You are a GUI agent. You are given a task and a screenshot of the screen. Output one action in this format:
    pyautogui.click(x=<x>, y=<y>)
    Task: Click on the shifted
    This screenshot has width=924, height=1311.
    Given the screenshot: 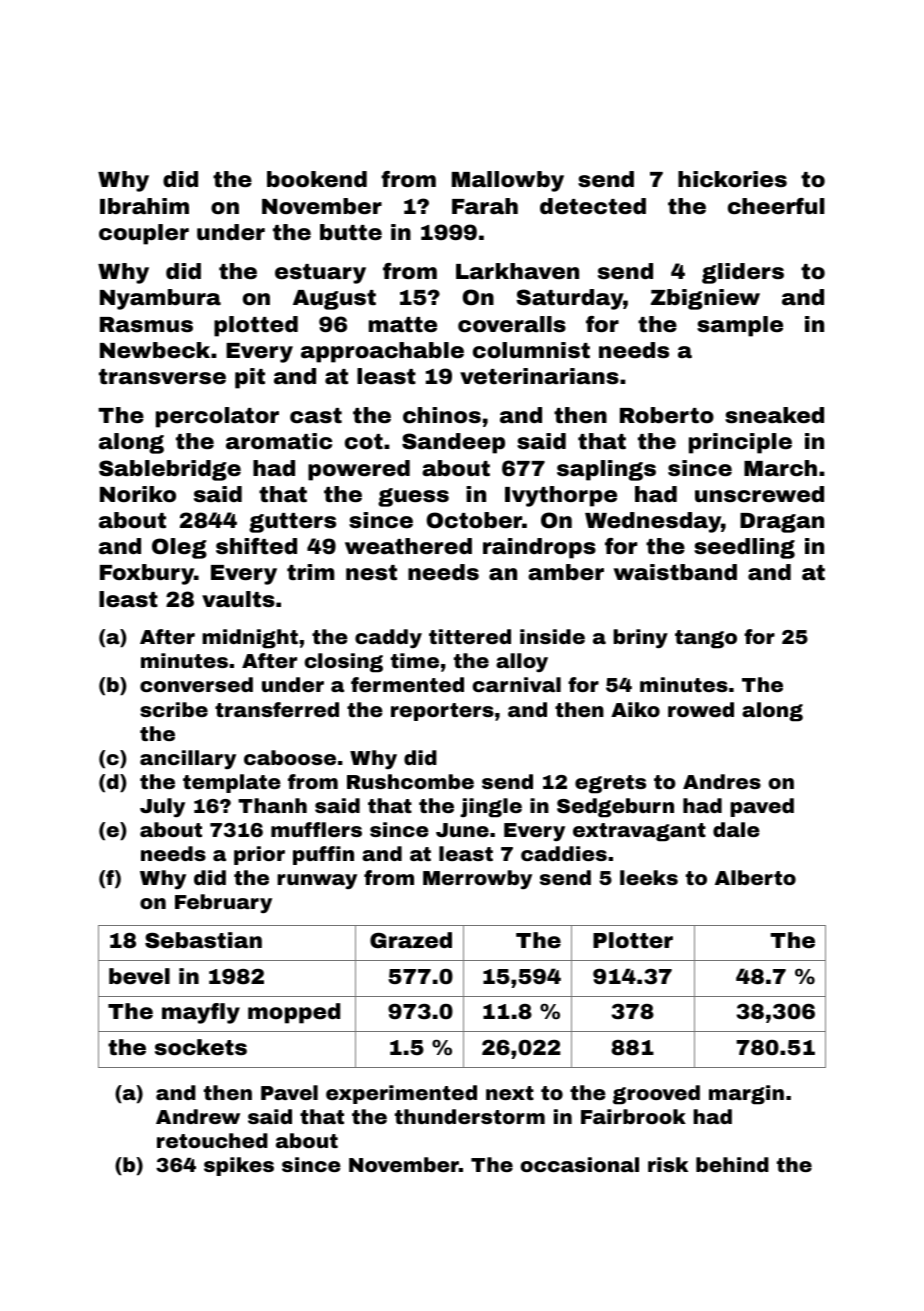 What is the action you would take?
    pyautogui.click(x=256, y=546)
